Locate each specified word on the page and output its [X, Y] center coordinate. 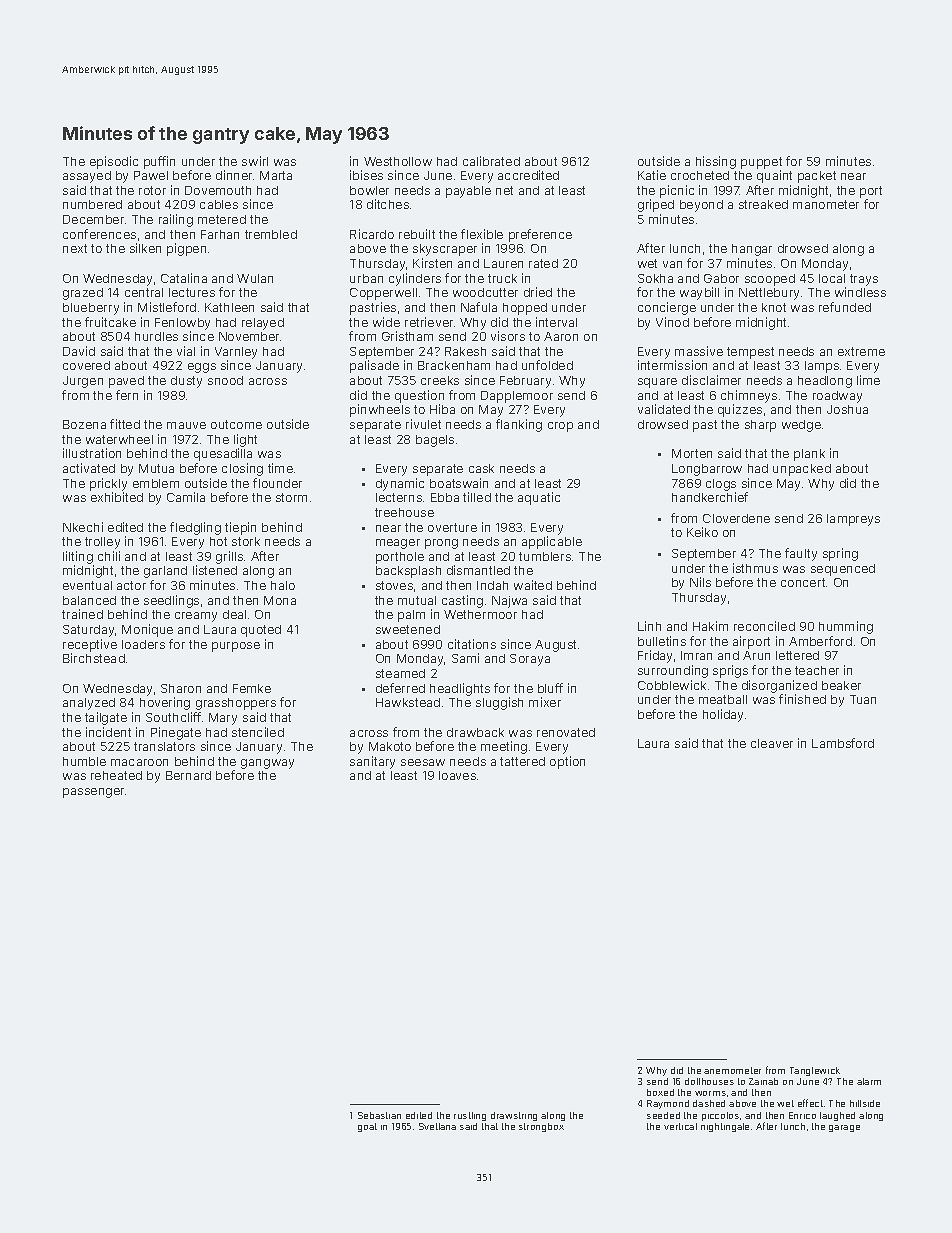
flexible [482, 234]
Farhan [220, 234]
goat [367, 1127]
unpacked [802, 470]
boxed [660, 1092]
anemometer [732, 1070]
